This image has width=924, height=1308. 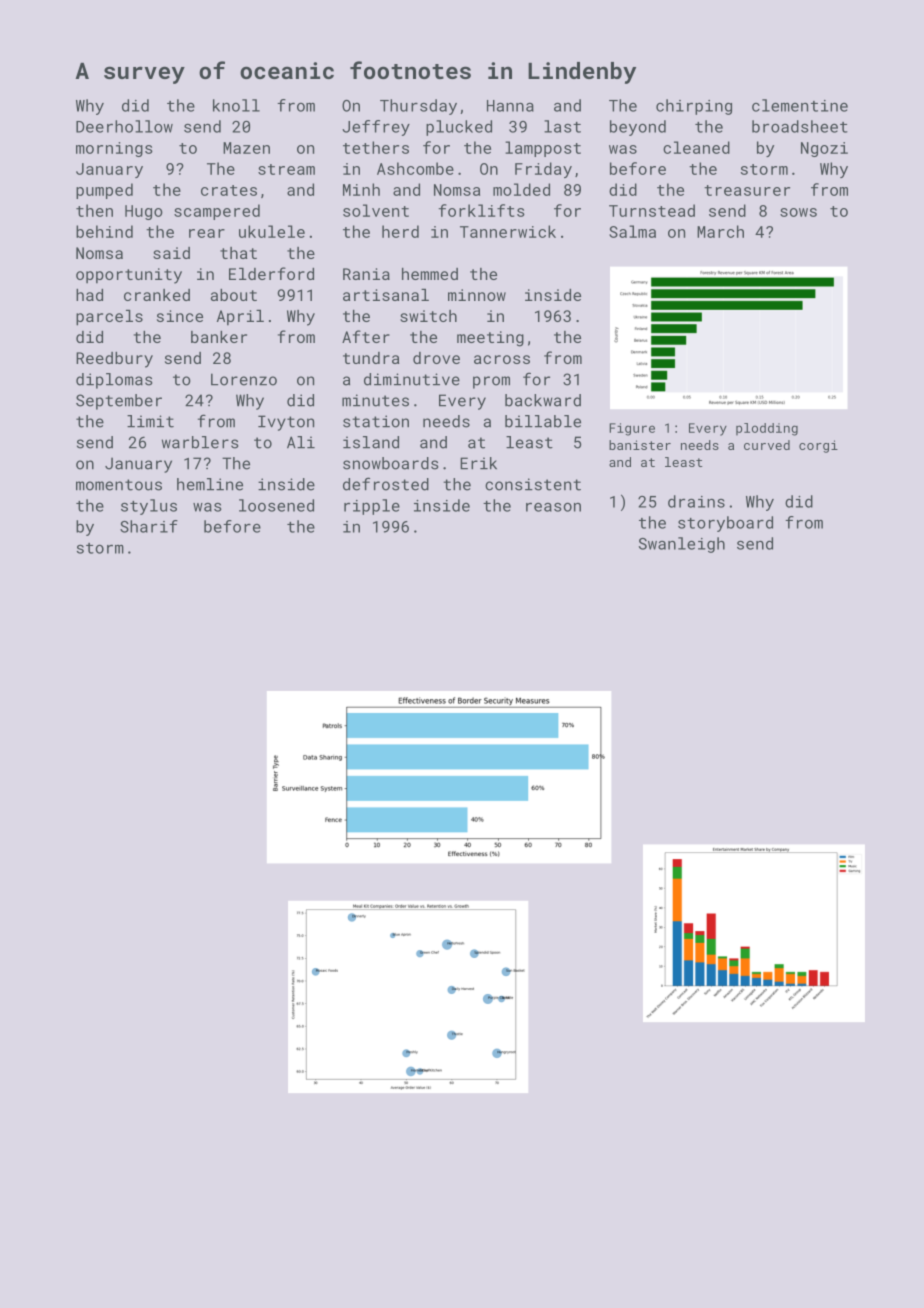 I want to click on banister, so click(x=640, y=445).
